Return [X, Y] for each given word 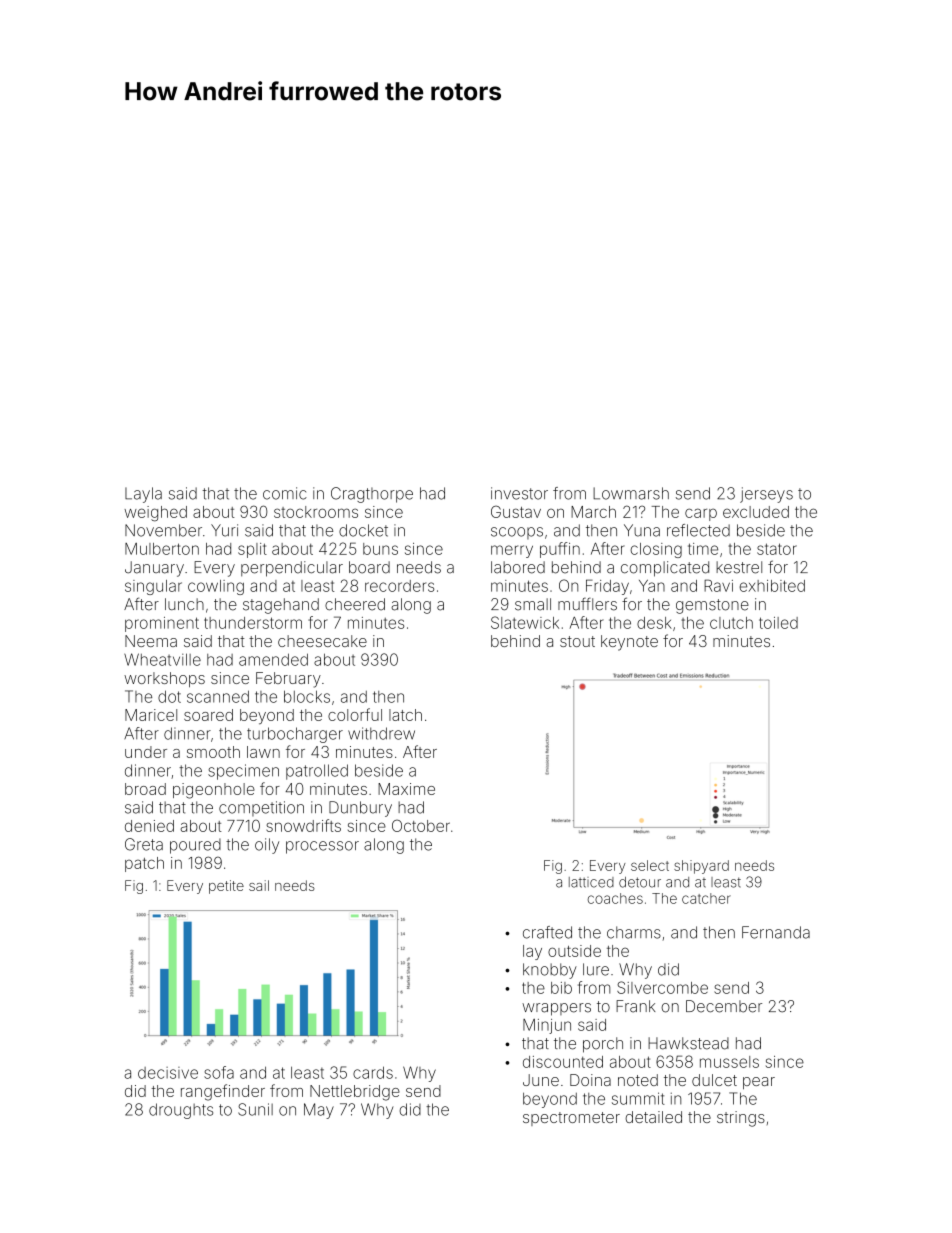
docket [363, 530]
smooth [213, 752]
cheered [355, 604]
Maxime [406, 789]
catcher [706, 898]
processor [322, 847]
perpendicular [292, 569]
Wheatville [162, 659]
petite [226, 887]
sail [259, 885]
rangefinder [223, 1092]
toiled [778, 623]
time [703, 549]
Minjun [547, 1026]
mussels [729, 1062]
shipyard [701, 867]
